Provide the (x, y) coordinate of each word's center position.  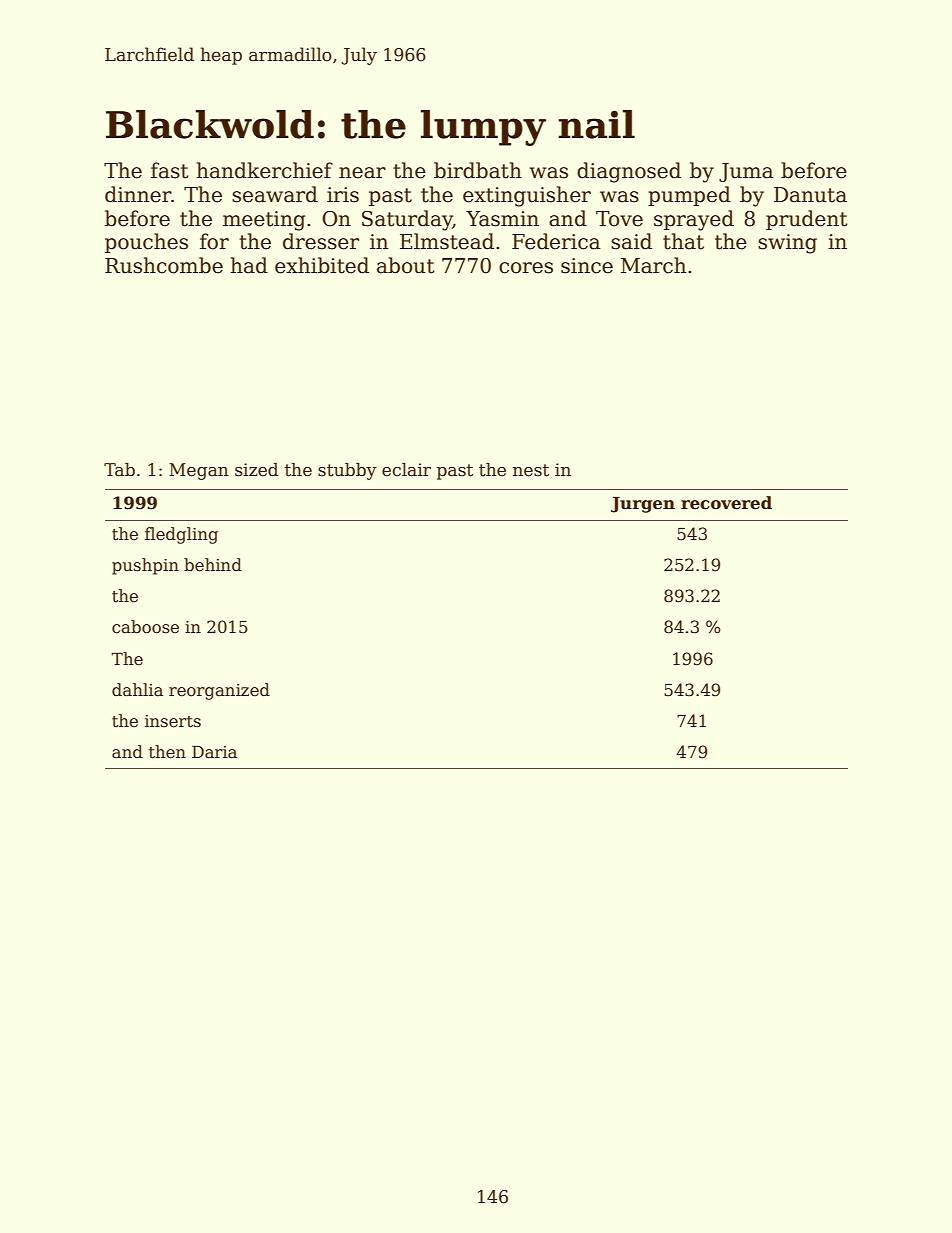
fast (169, 170)
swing (787, 244)
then (167, 752)
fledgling (181, 535)
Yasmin (502, 219)
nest (531, 470)
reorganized (219, 691)
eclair (406, 470)
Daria (214, 752)
